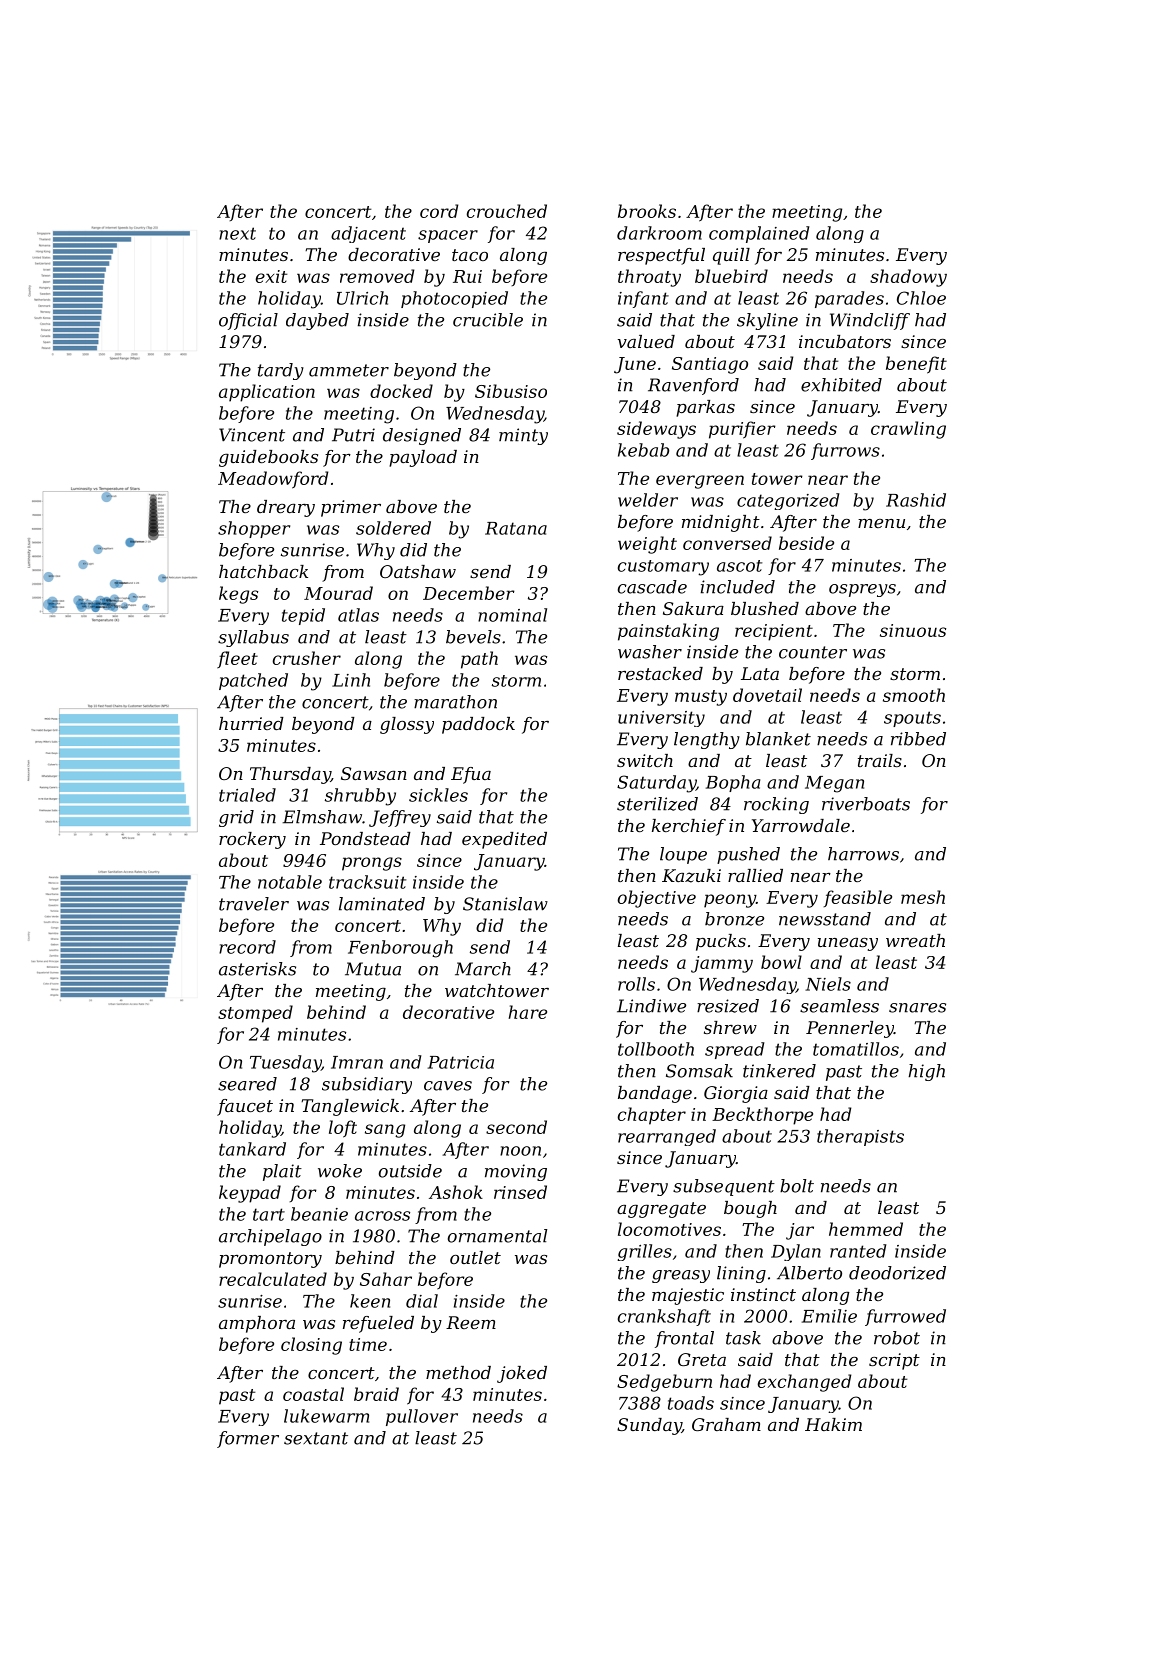 Image resolution: width=1165 pixels, height=1654 pixels. Describe the element at coordinates (647, 211) in the screenshot. I see `brooks` at that location.
